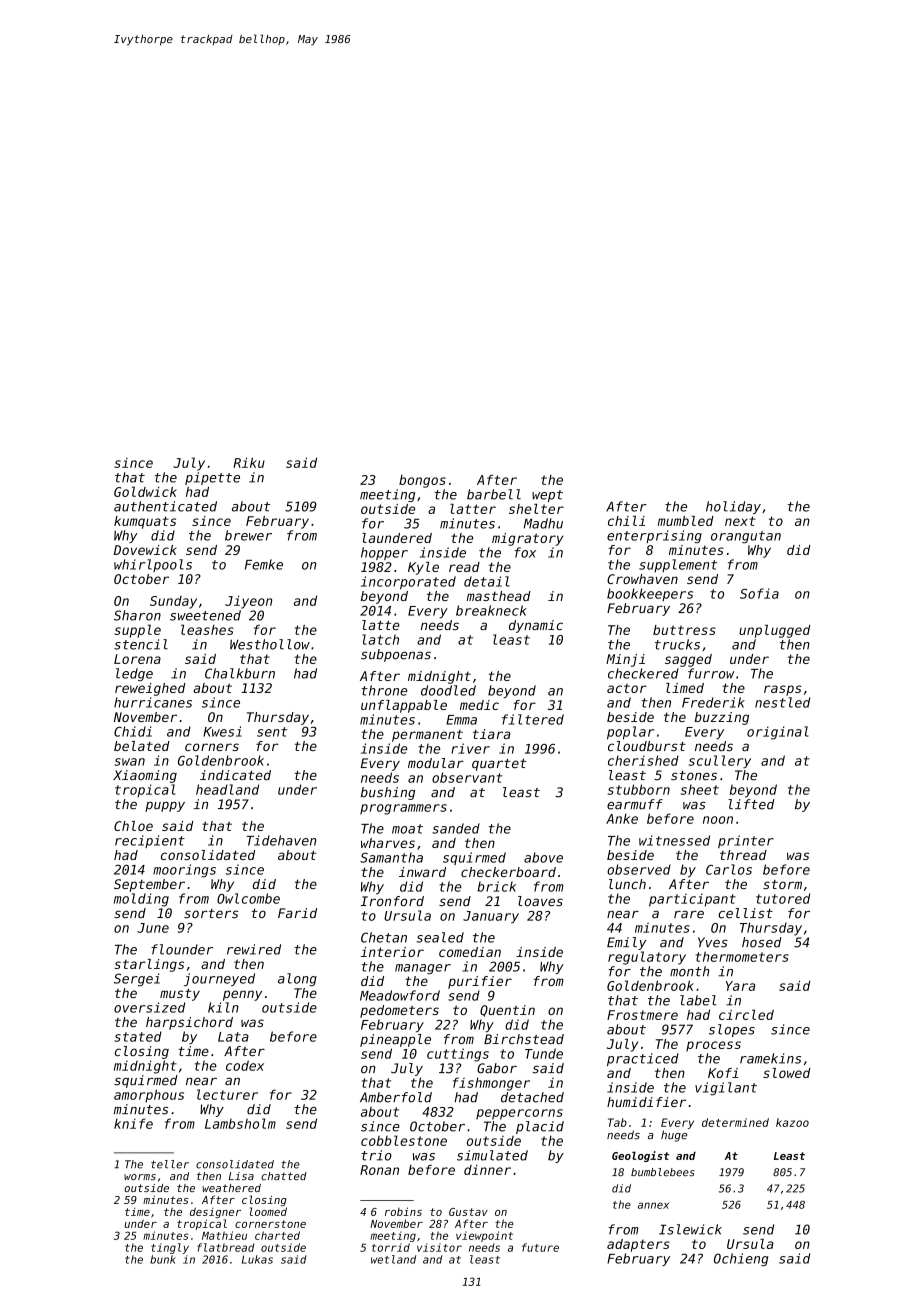 Image resolution: width=924 pixels, height=1308 pixels. What do you see at coordinates (395, 1040) in the page?
I see `pineapple` at bounding box center [395, 1040].
